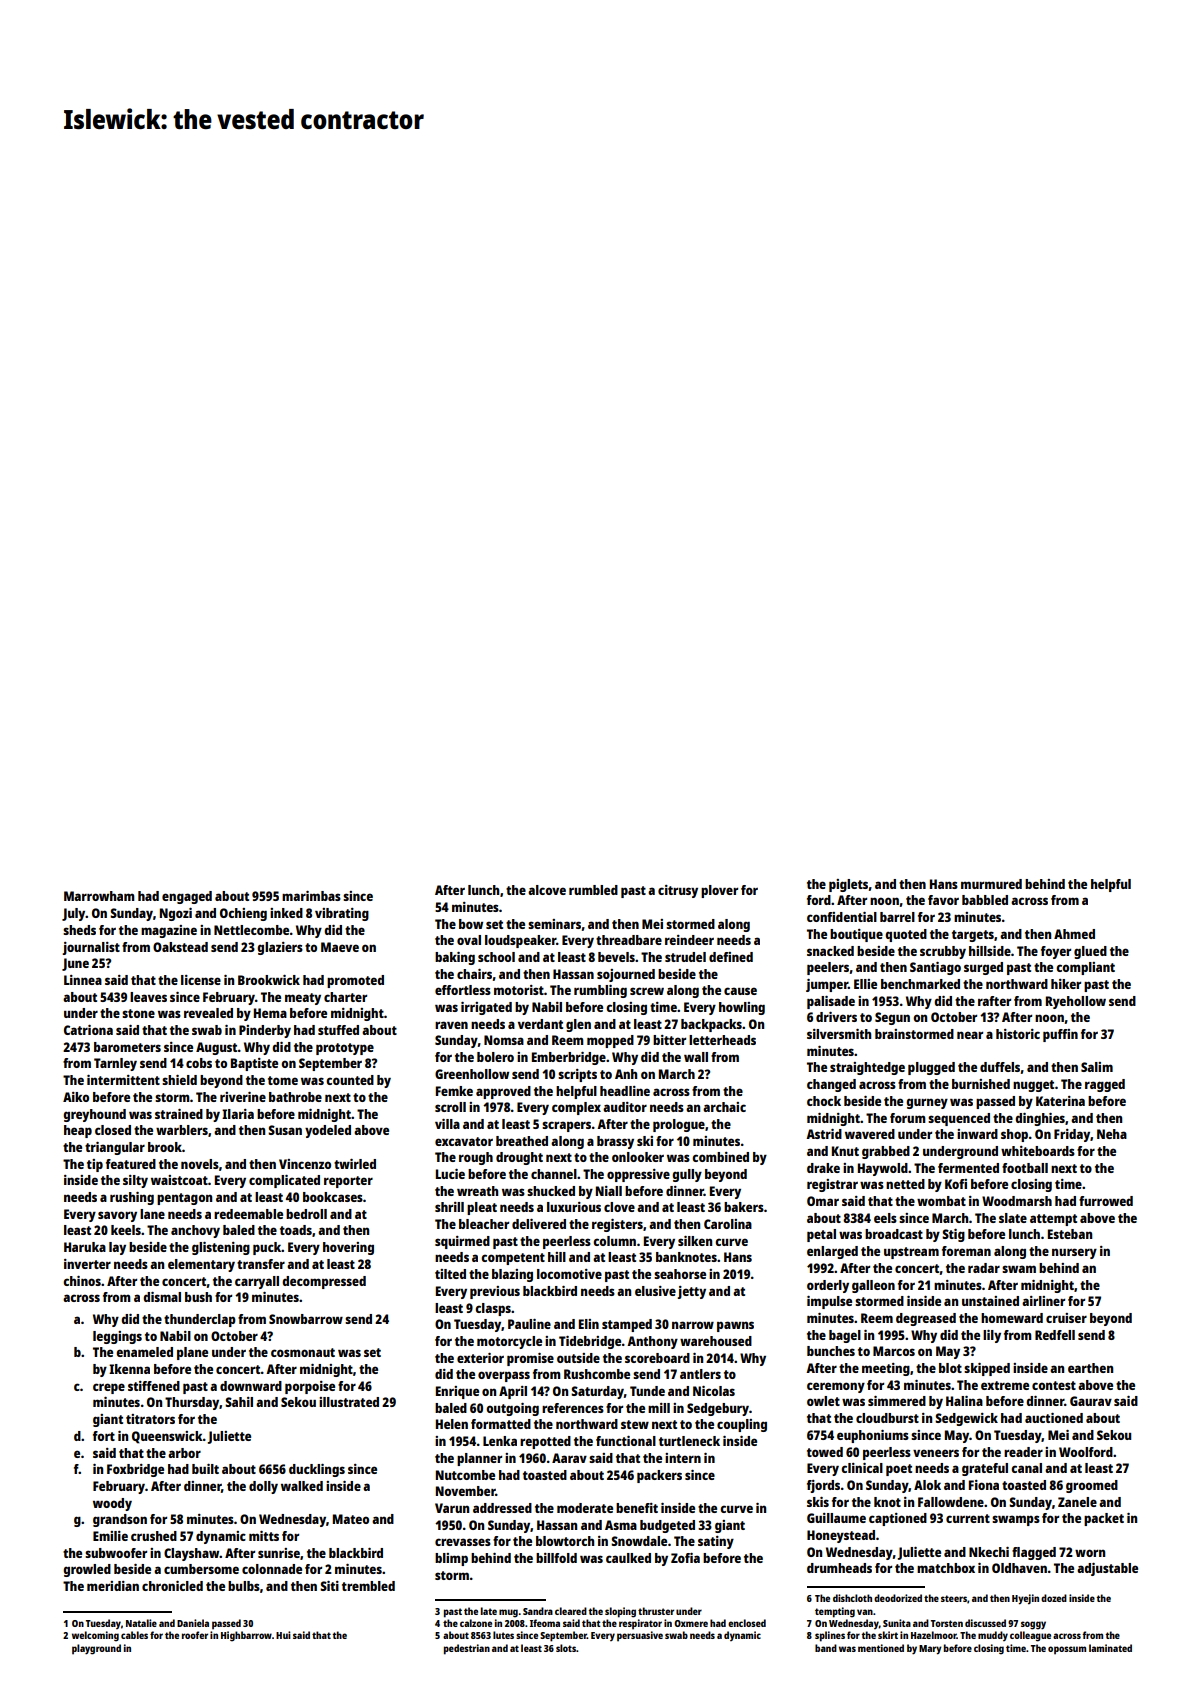 Image resolution: width=1204 pixels, height=1703 pixels. What do you see at coordinates (303, 1352) in the screenshot?
I see `cosmonaut` at bounding box center [303, 1352].
